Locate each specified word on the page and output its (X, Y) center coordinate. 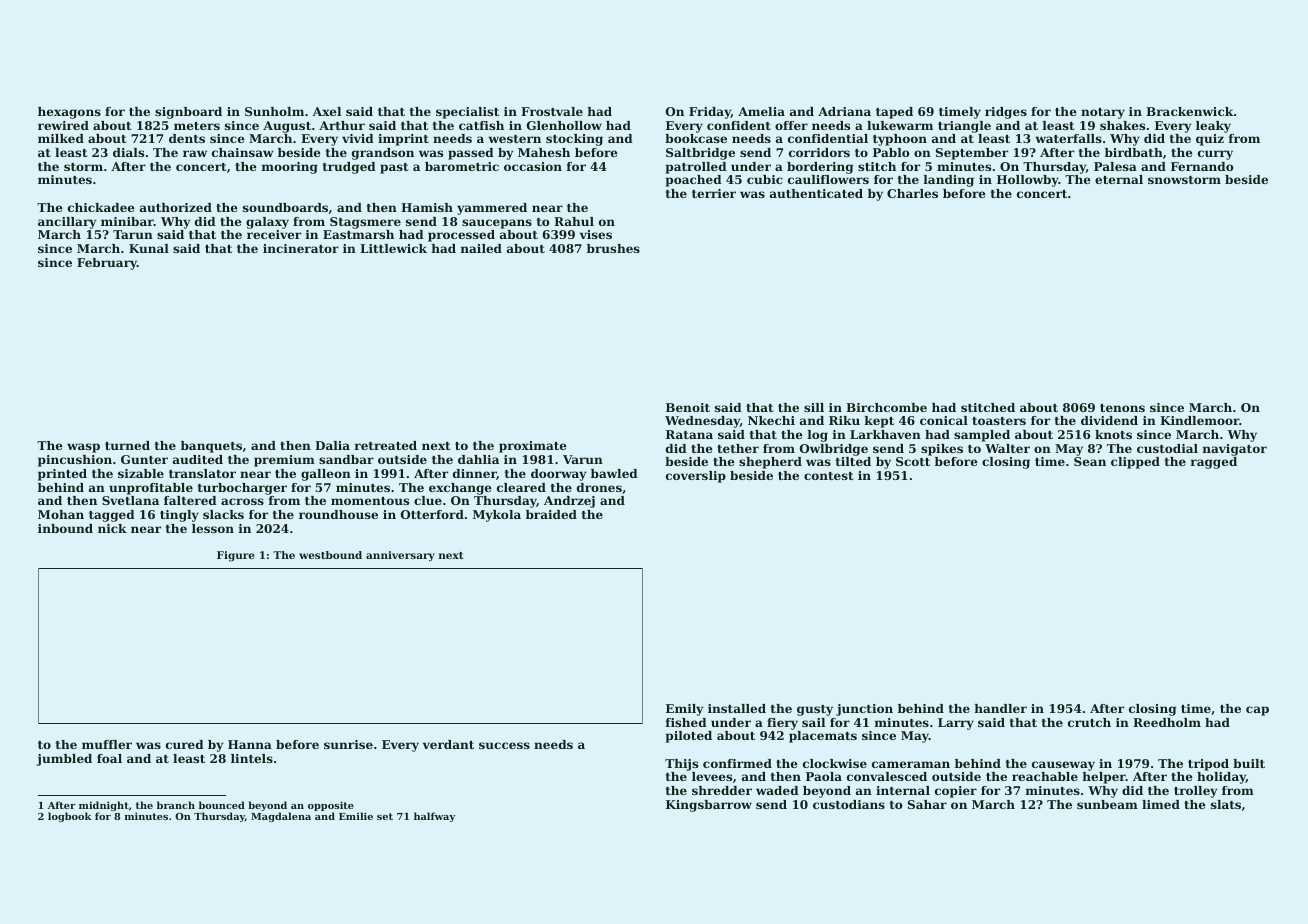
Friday (710, 113)
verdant (448, 744)
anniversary (400, 556)
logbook (69, 817)
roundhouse (338, 514)
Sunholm (274, 111)
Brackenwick (1189, 111)
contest (828, 476)
